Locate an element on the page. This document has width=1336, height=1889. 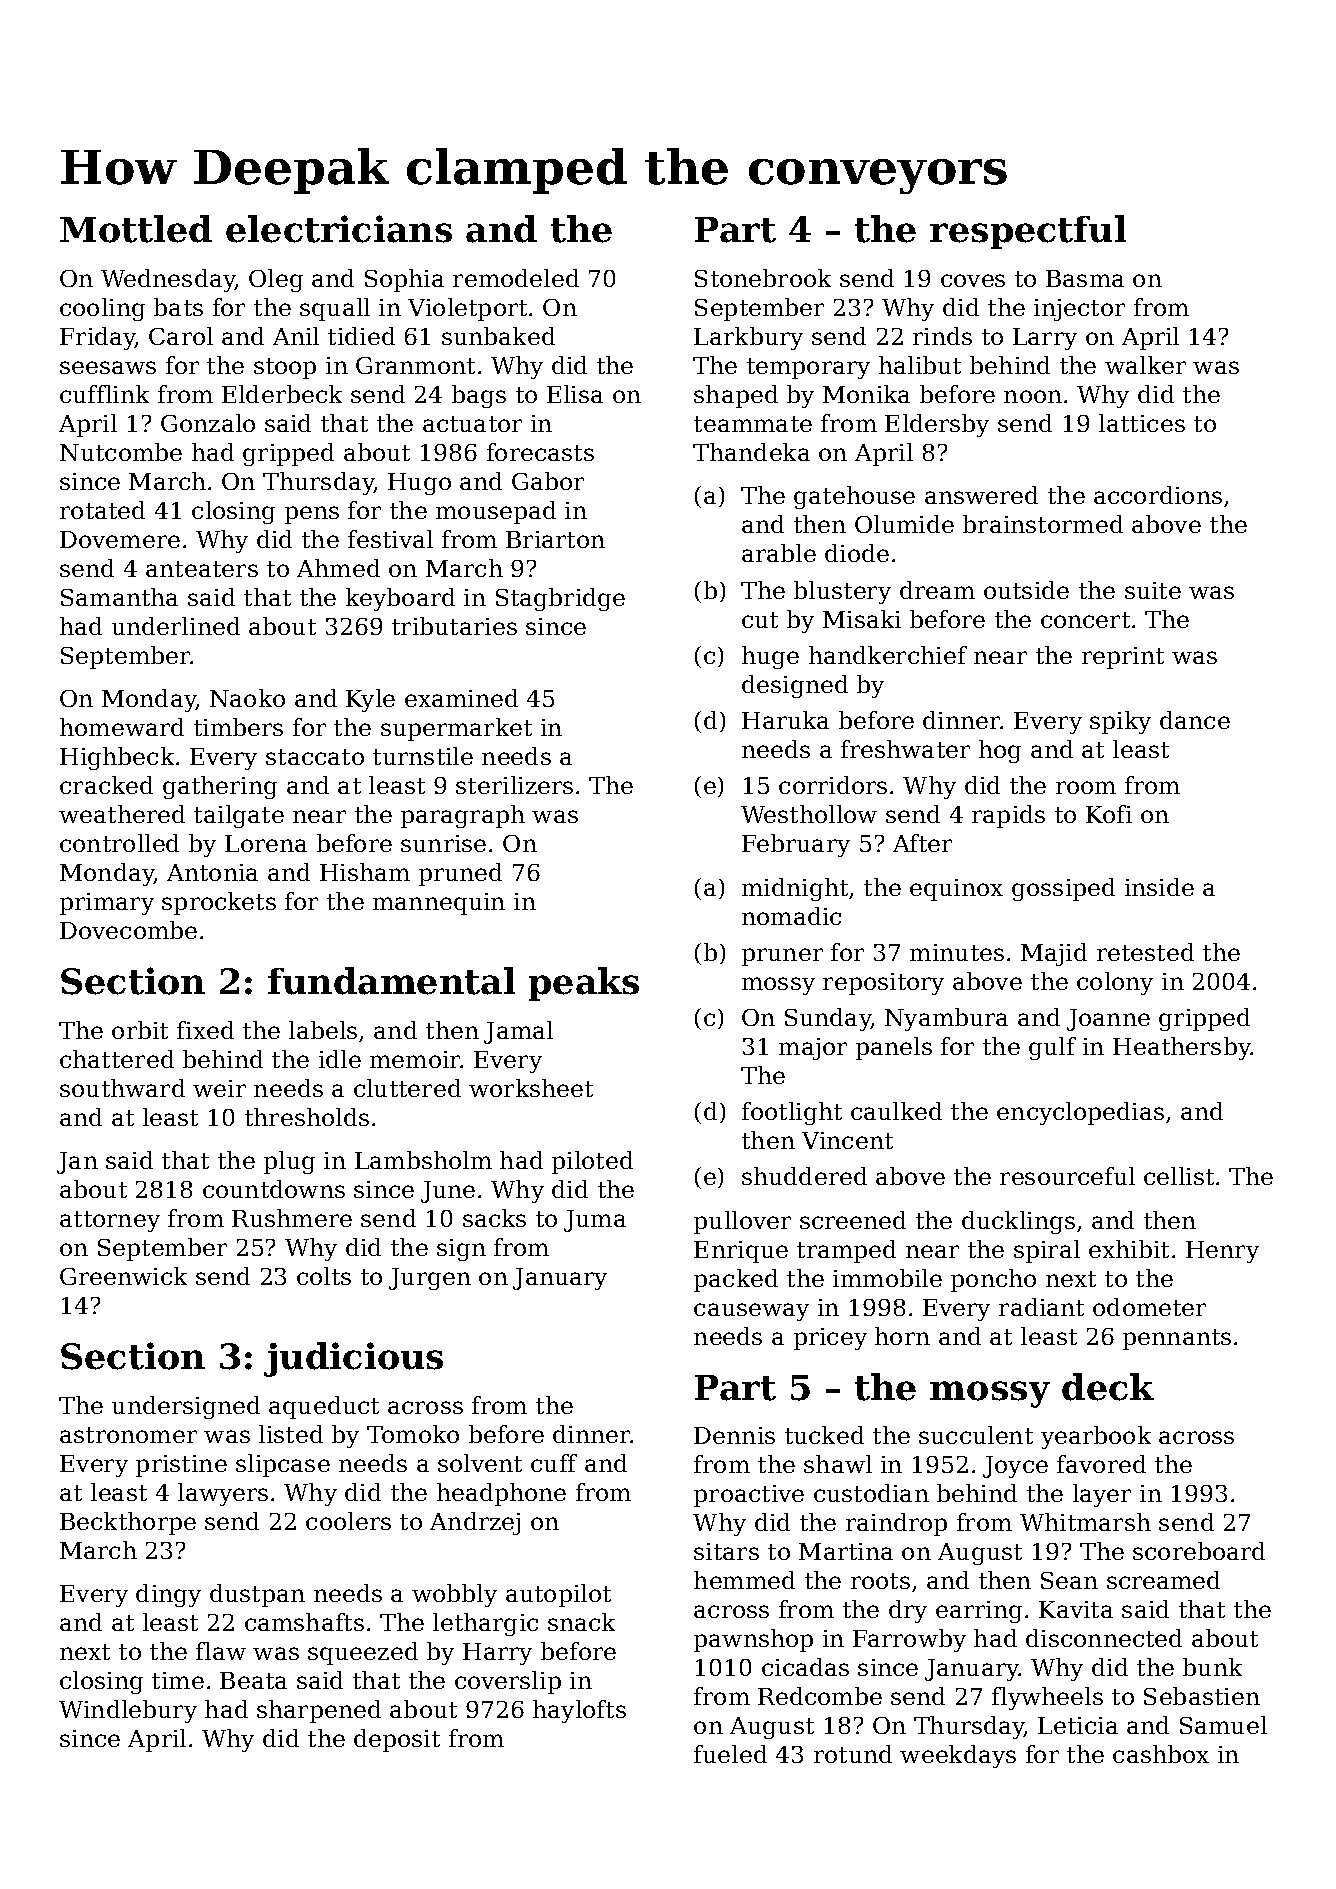
Samuel is located at coordinates (1223, 1725).
